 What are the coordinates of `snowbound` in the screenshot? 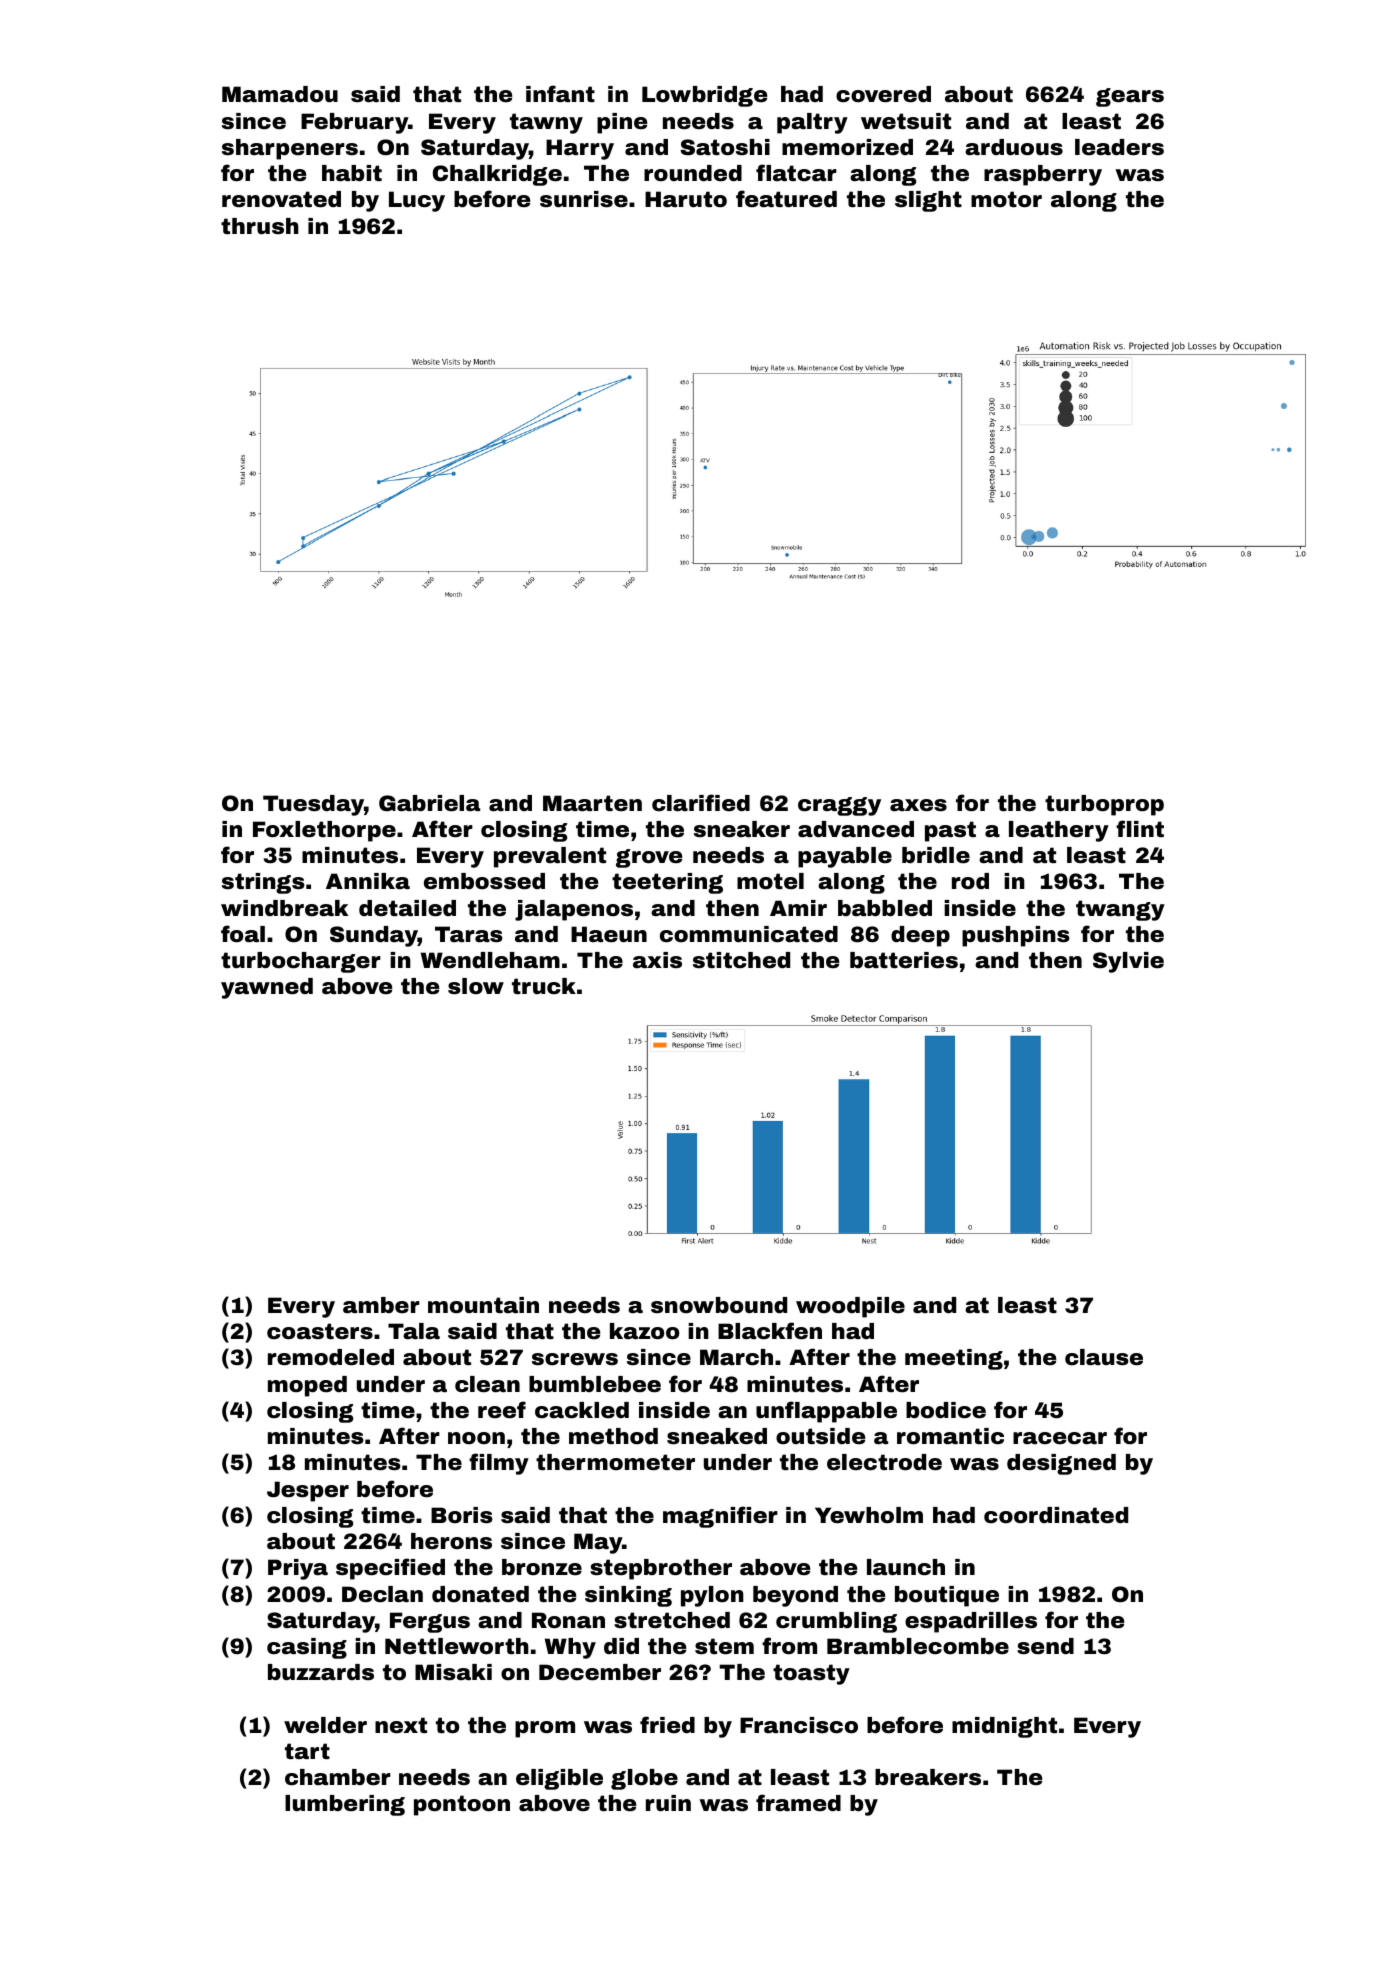 It's located at (719, 1305).
